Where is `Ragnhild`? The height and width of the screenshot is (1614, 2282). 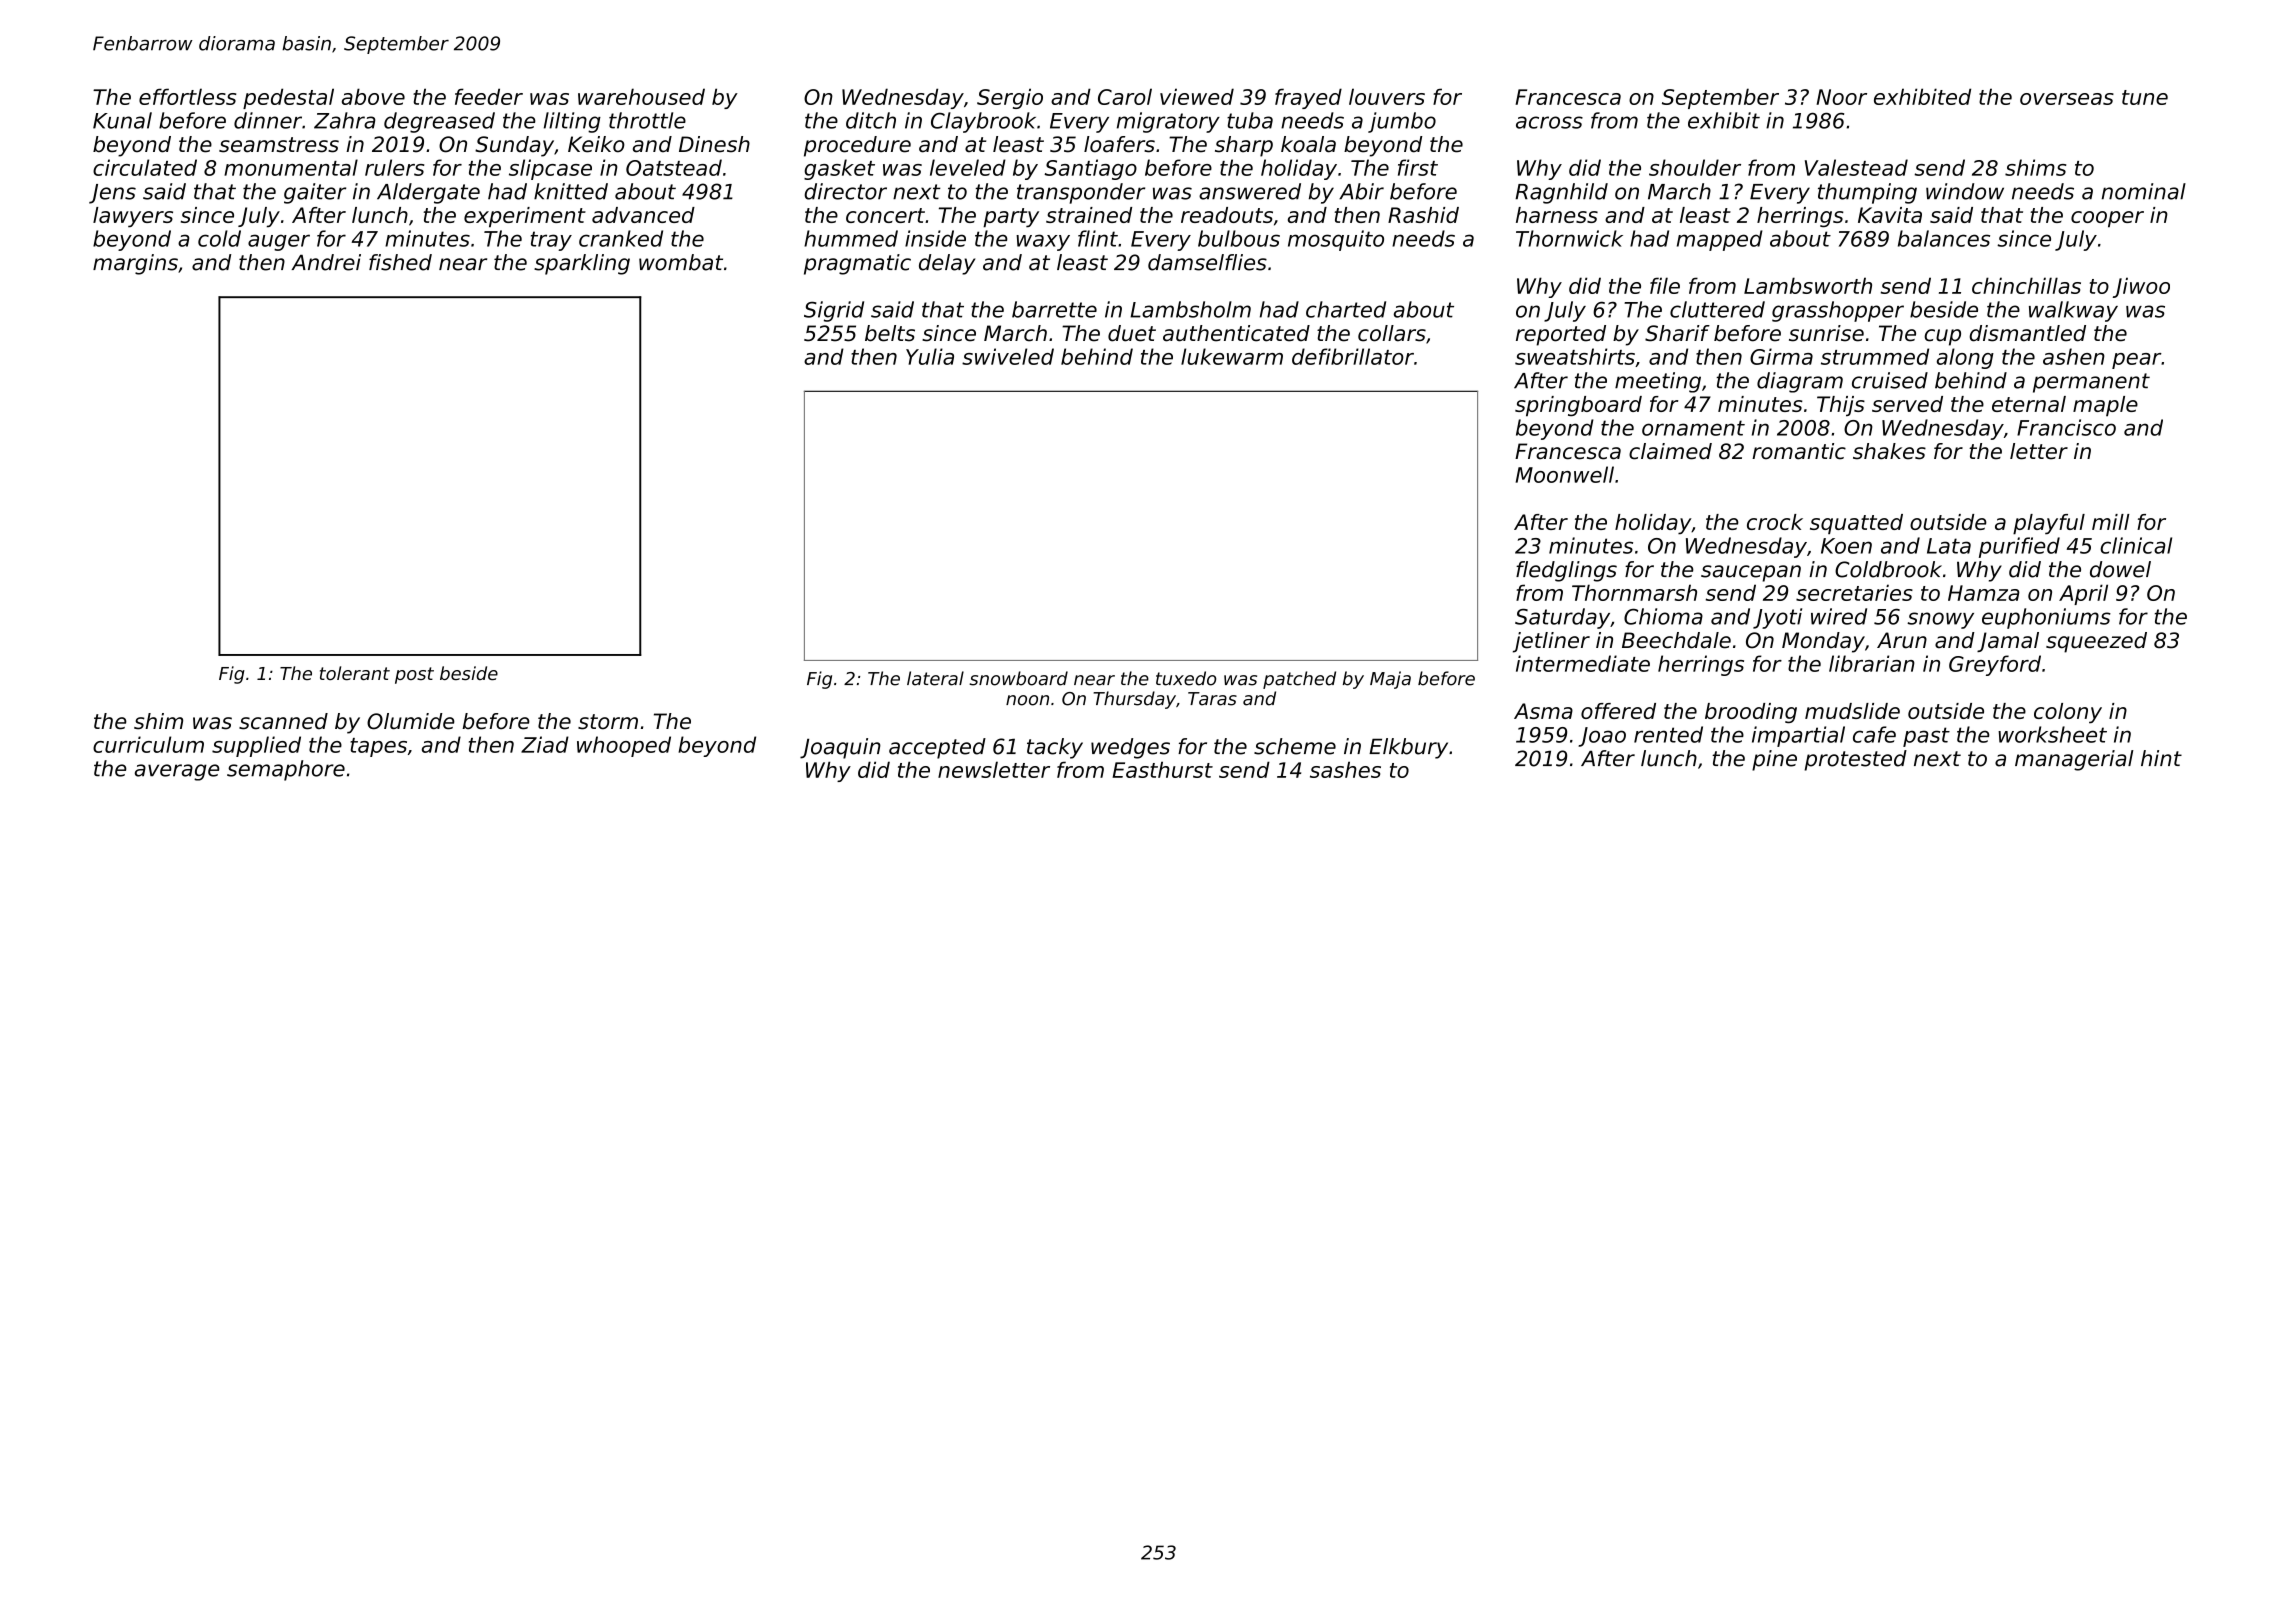 Ragnhild is located at coordinates (1561, 193).
